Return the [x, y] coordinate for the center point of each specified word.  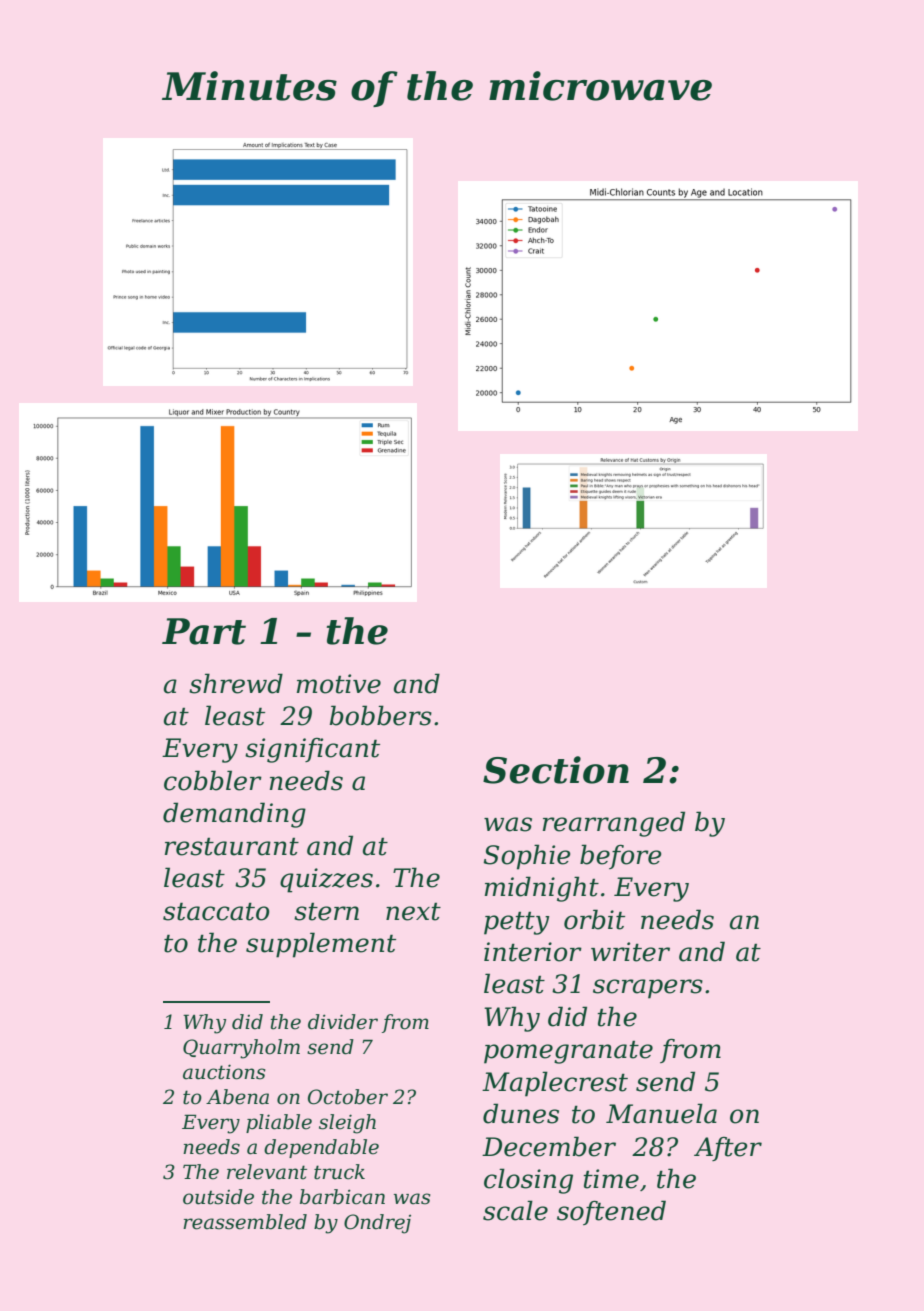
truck [339, 1172]
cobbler [213, 780]
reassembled [245, 1222]
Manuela [661, 1113]
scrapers [648, 989]
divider [343, 1022]
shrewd [236, 683]
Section [556, 770]
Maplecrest [555, 1084]
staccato [216, 911]
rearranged [614, 824]
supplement [321, 945]
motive [339, 684]
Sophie [526, 857]
